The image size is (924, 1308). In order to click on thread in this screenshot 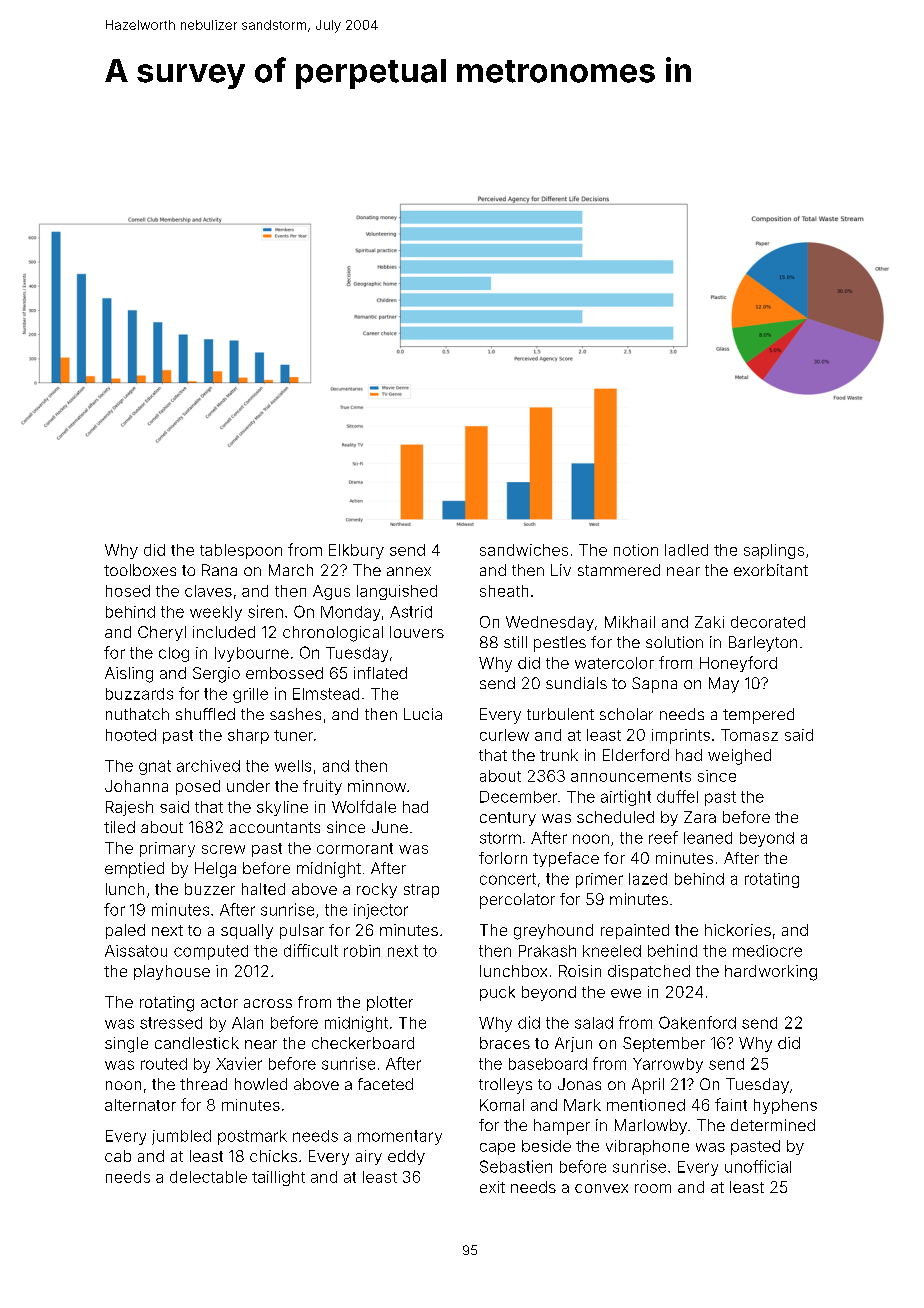, I will do `click(203, 1084)`.
